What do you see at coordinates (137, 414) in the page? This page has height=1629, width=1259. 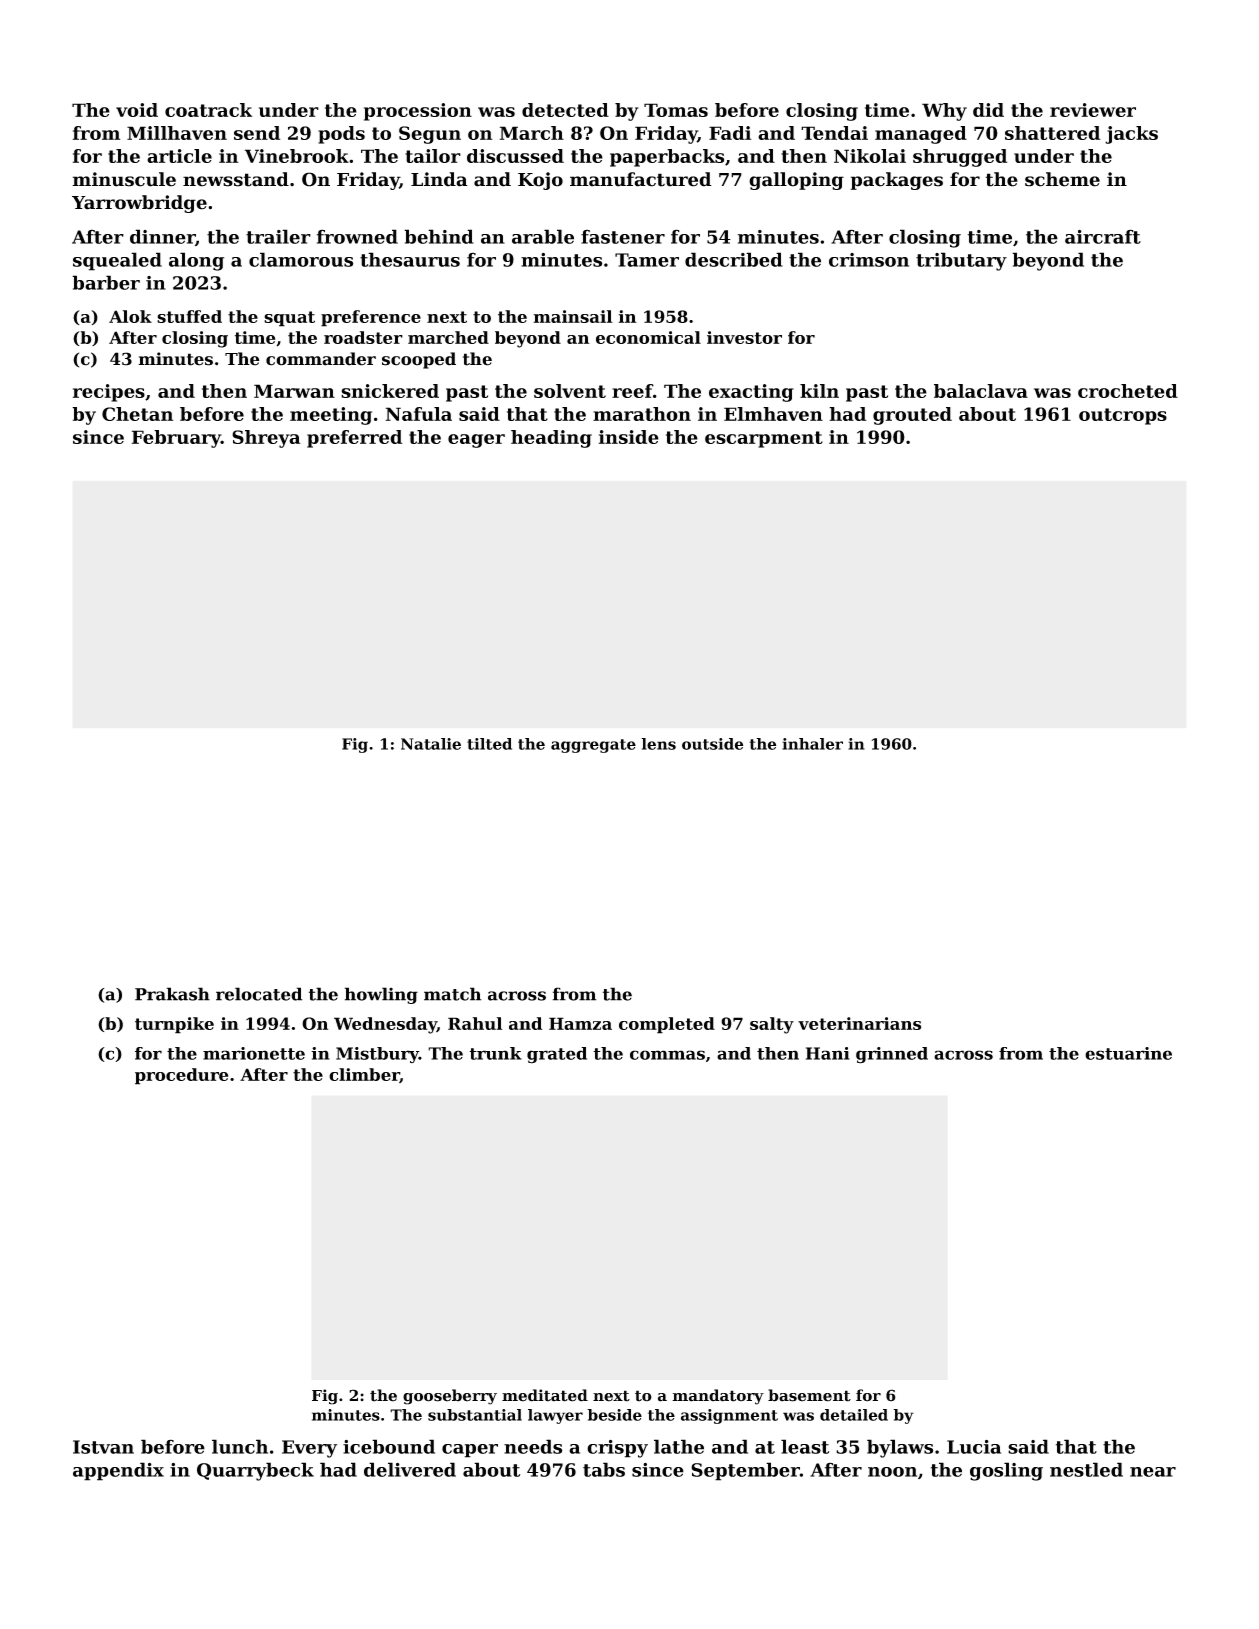 I see `Chetan` at bounding box center [137, 414].
